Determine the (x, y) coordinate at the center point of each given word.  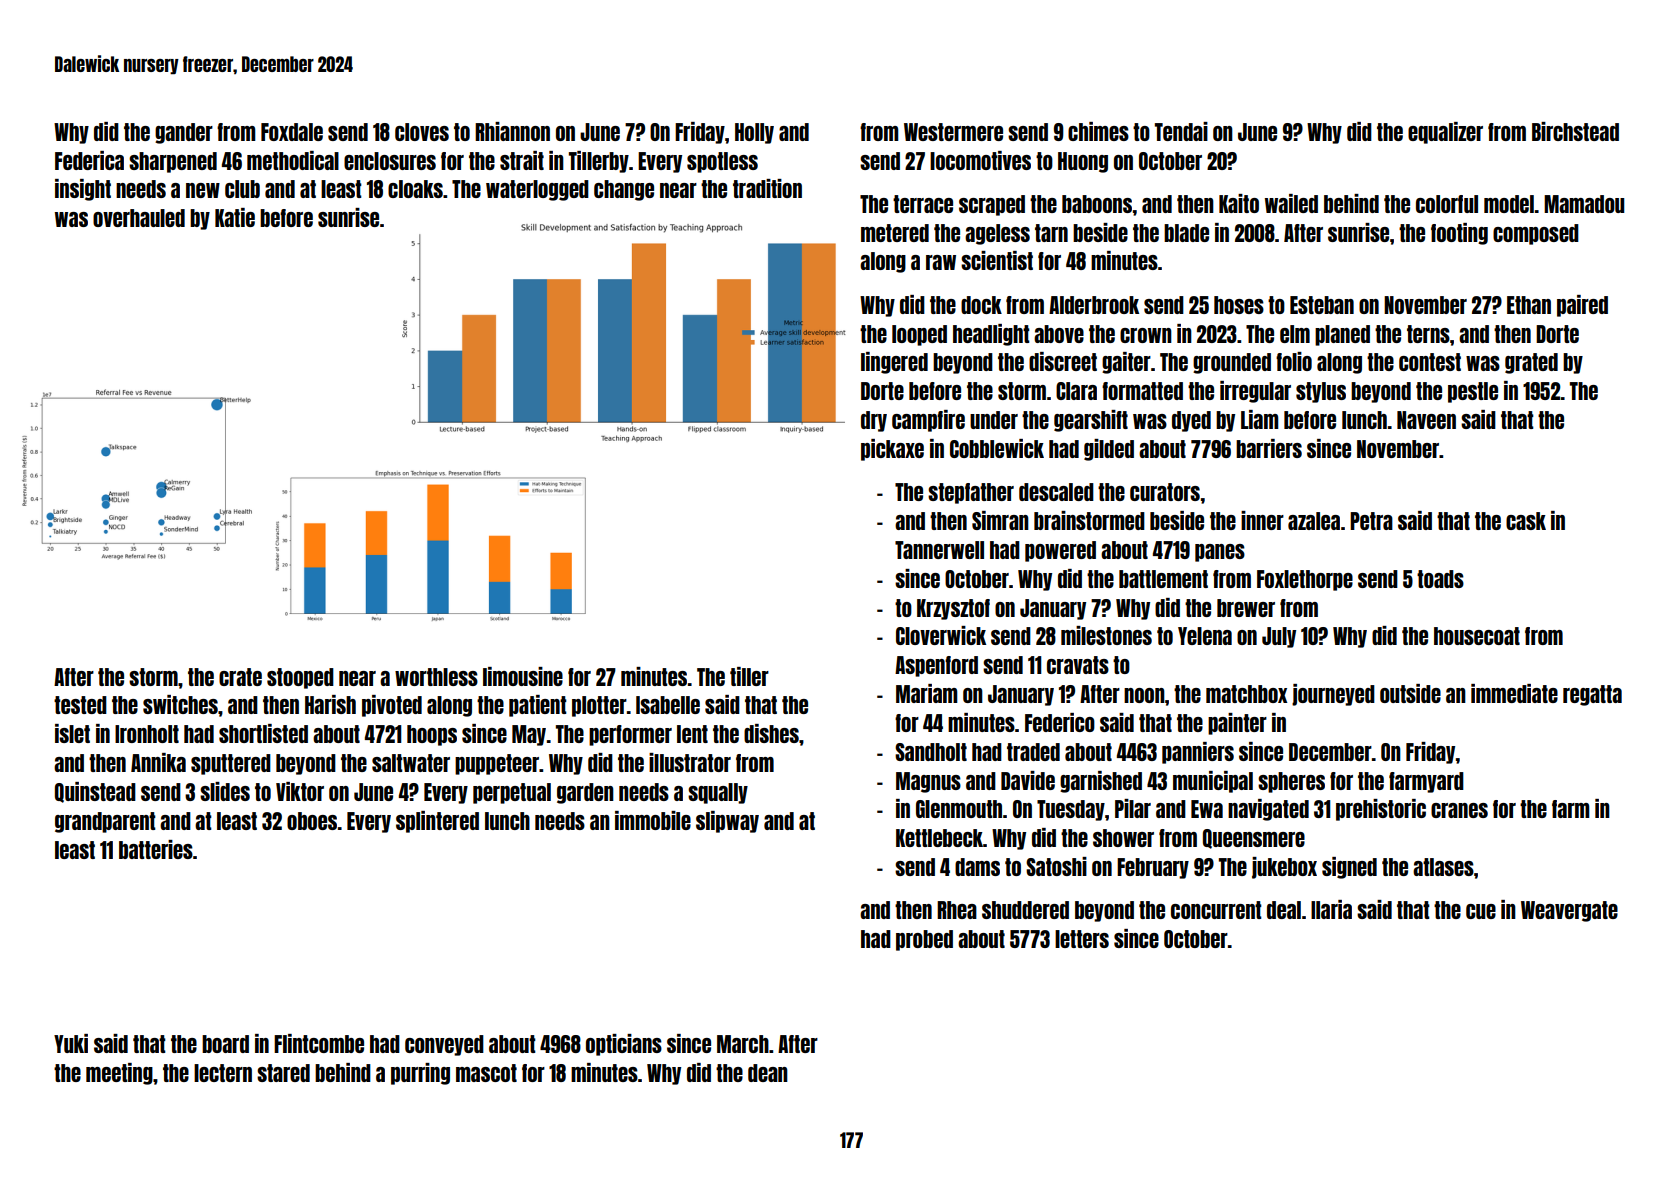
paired (1582, 306)
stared (283, 1073)
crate (240, 677)
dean (768, 1073)
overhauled (139, 218)
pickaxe (892, 450)
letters (1082, 939)
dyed (1191, 421)
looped (919, 335)
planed (1342, 335)
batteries (156, 849)
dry (874, 421)
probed (924, 940)
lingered (894, 363)
